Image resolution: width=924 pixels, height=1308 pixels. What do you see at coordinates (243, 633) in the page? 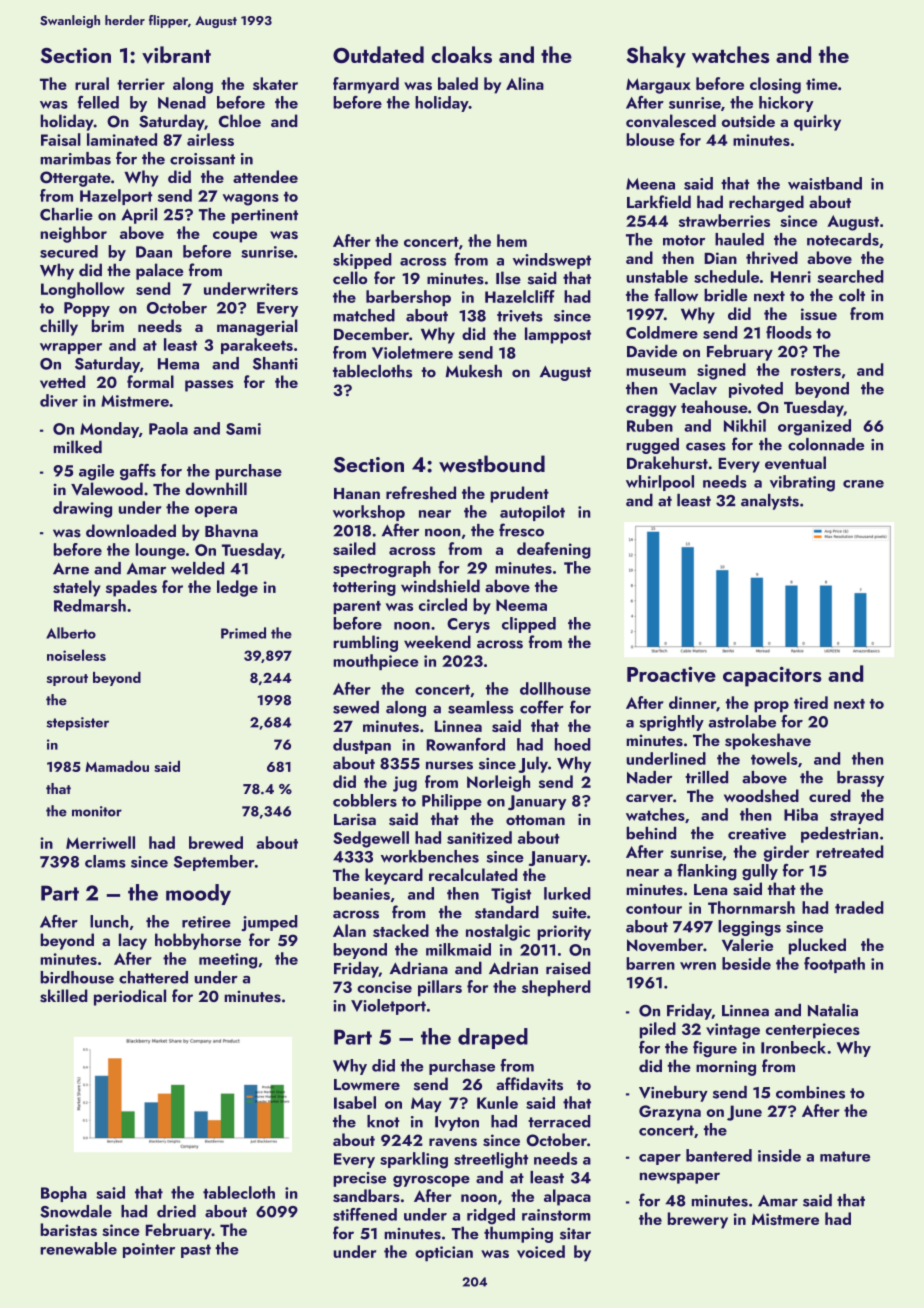
I see `Primed` at bounding box center [243, 633].
